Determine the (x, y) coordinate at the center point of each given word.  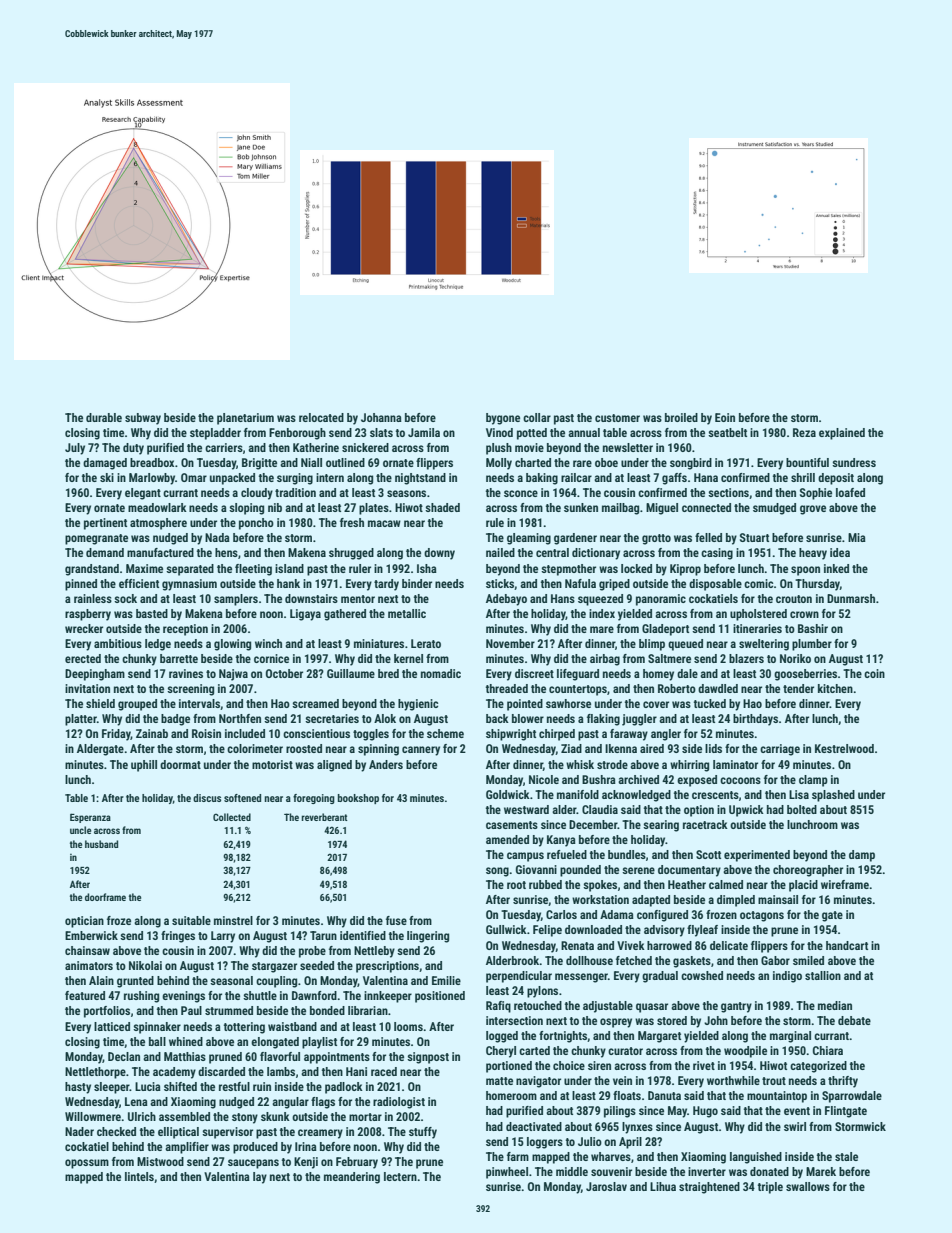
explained (842, 434)
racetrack (705, 824)
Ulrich (142, 1116)
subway (143, 419)
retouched (538, 1005)
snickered (365, 447)
